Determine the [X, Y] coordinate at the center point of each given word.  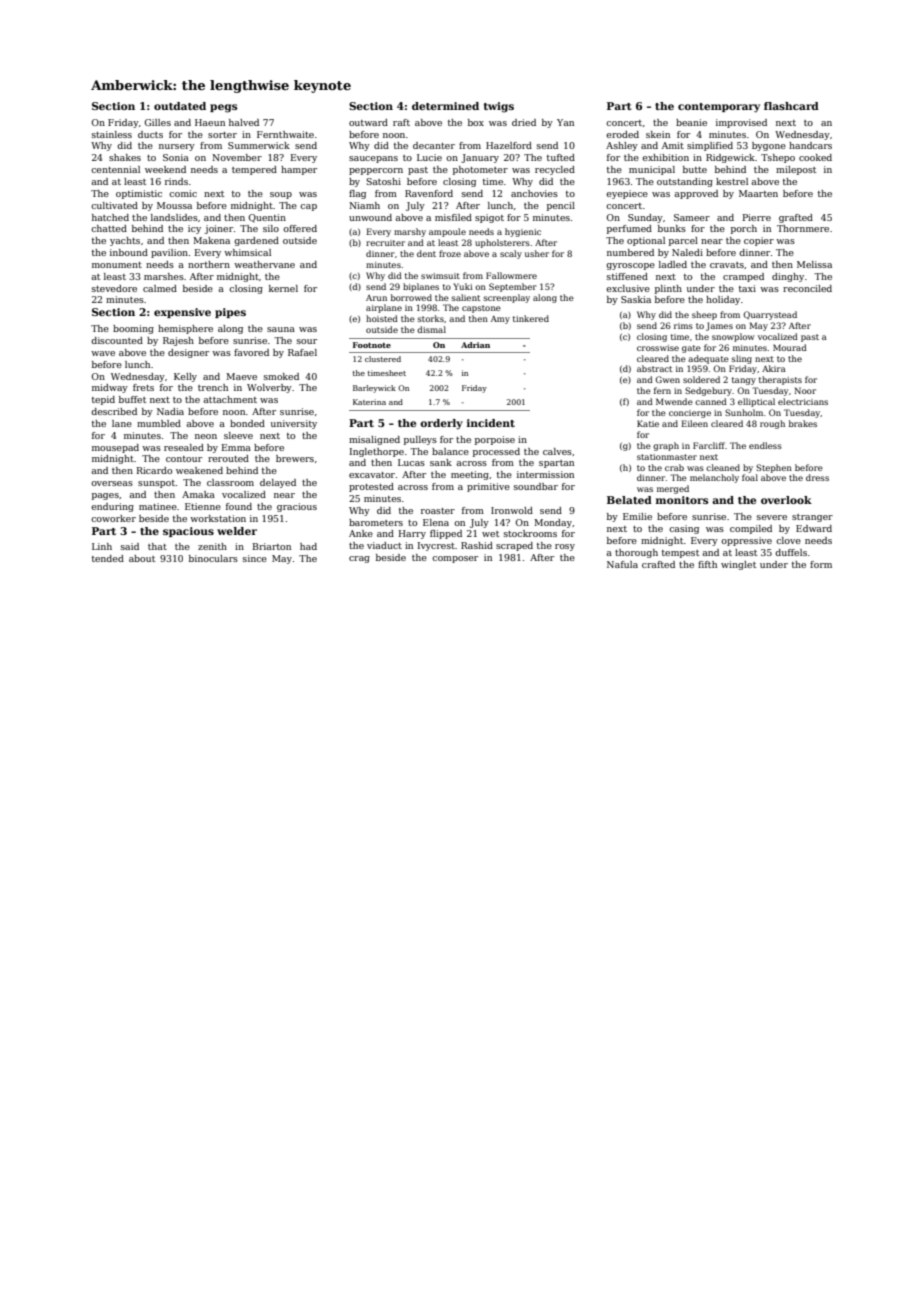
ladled [673, 264]
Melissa [814, 264]
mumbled [159, 423]
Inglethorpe [377, 452]
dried [524, 122]
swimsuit [440, 276]
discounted [117, 340]
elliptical [756, 402]
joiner [219, 229]
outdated [180, 106]
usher [537, 253]
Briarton [272, 546]
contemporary [719, 108]
